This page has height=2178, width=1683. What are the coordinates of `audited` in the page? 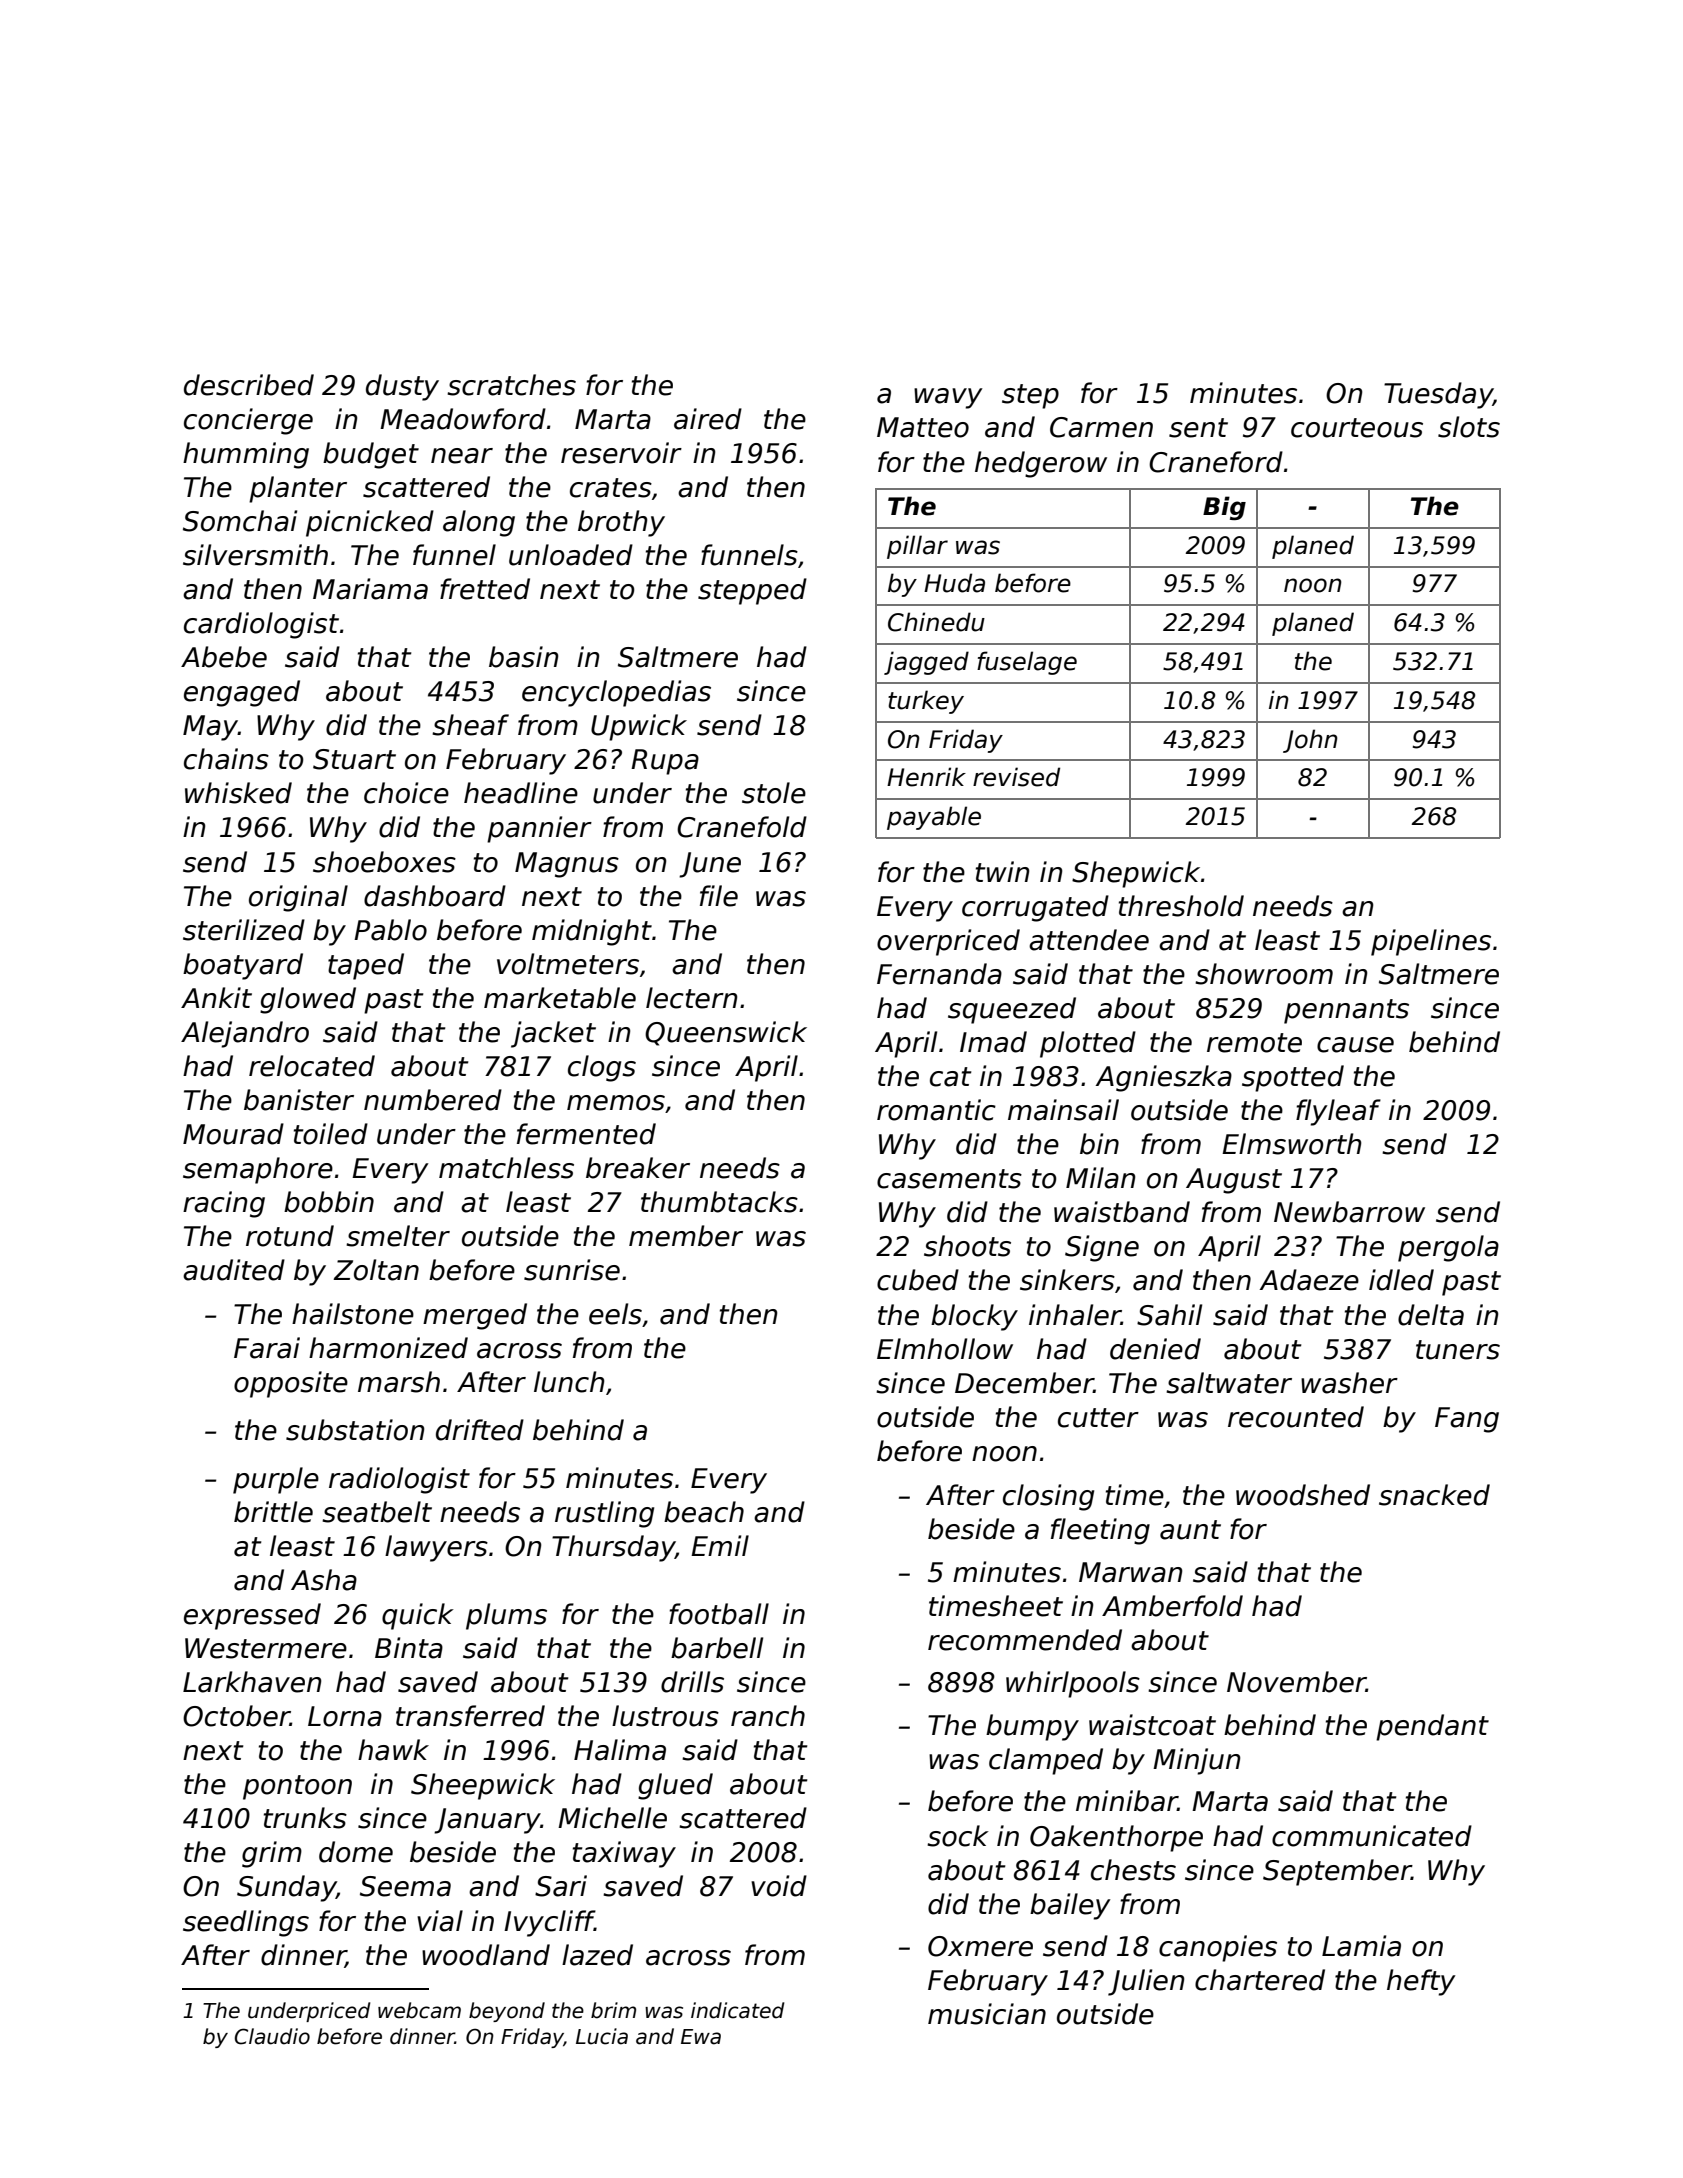 It's located at (234, 1270).
